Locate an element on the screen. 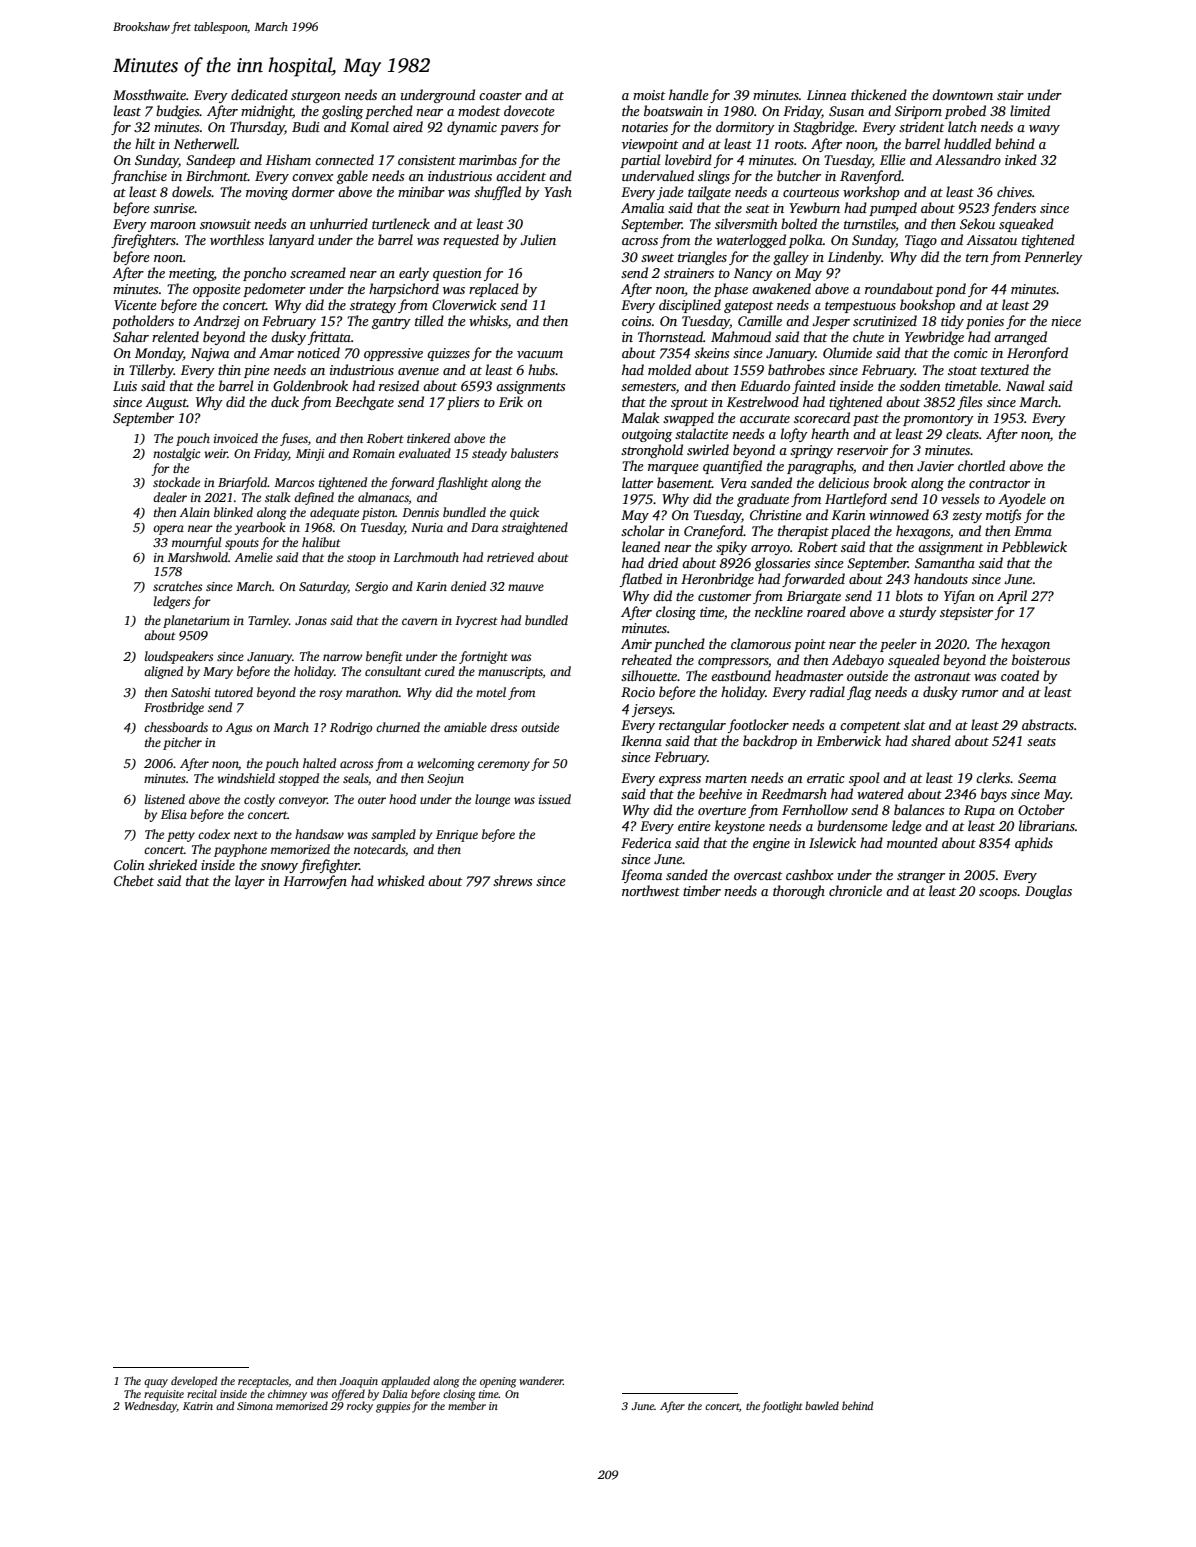 The height and width of the screenshot is (1547, 1196). wanderer is located at coordinates (541, 1380).
